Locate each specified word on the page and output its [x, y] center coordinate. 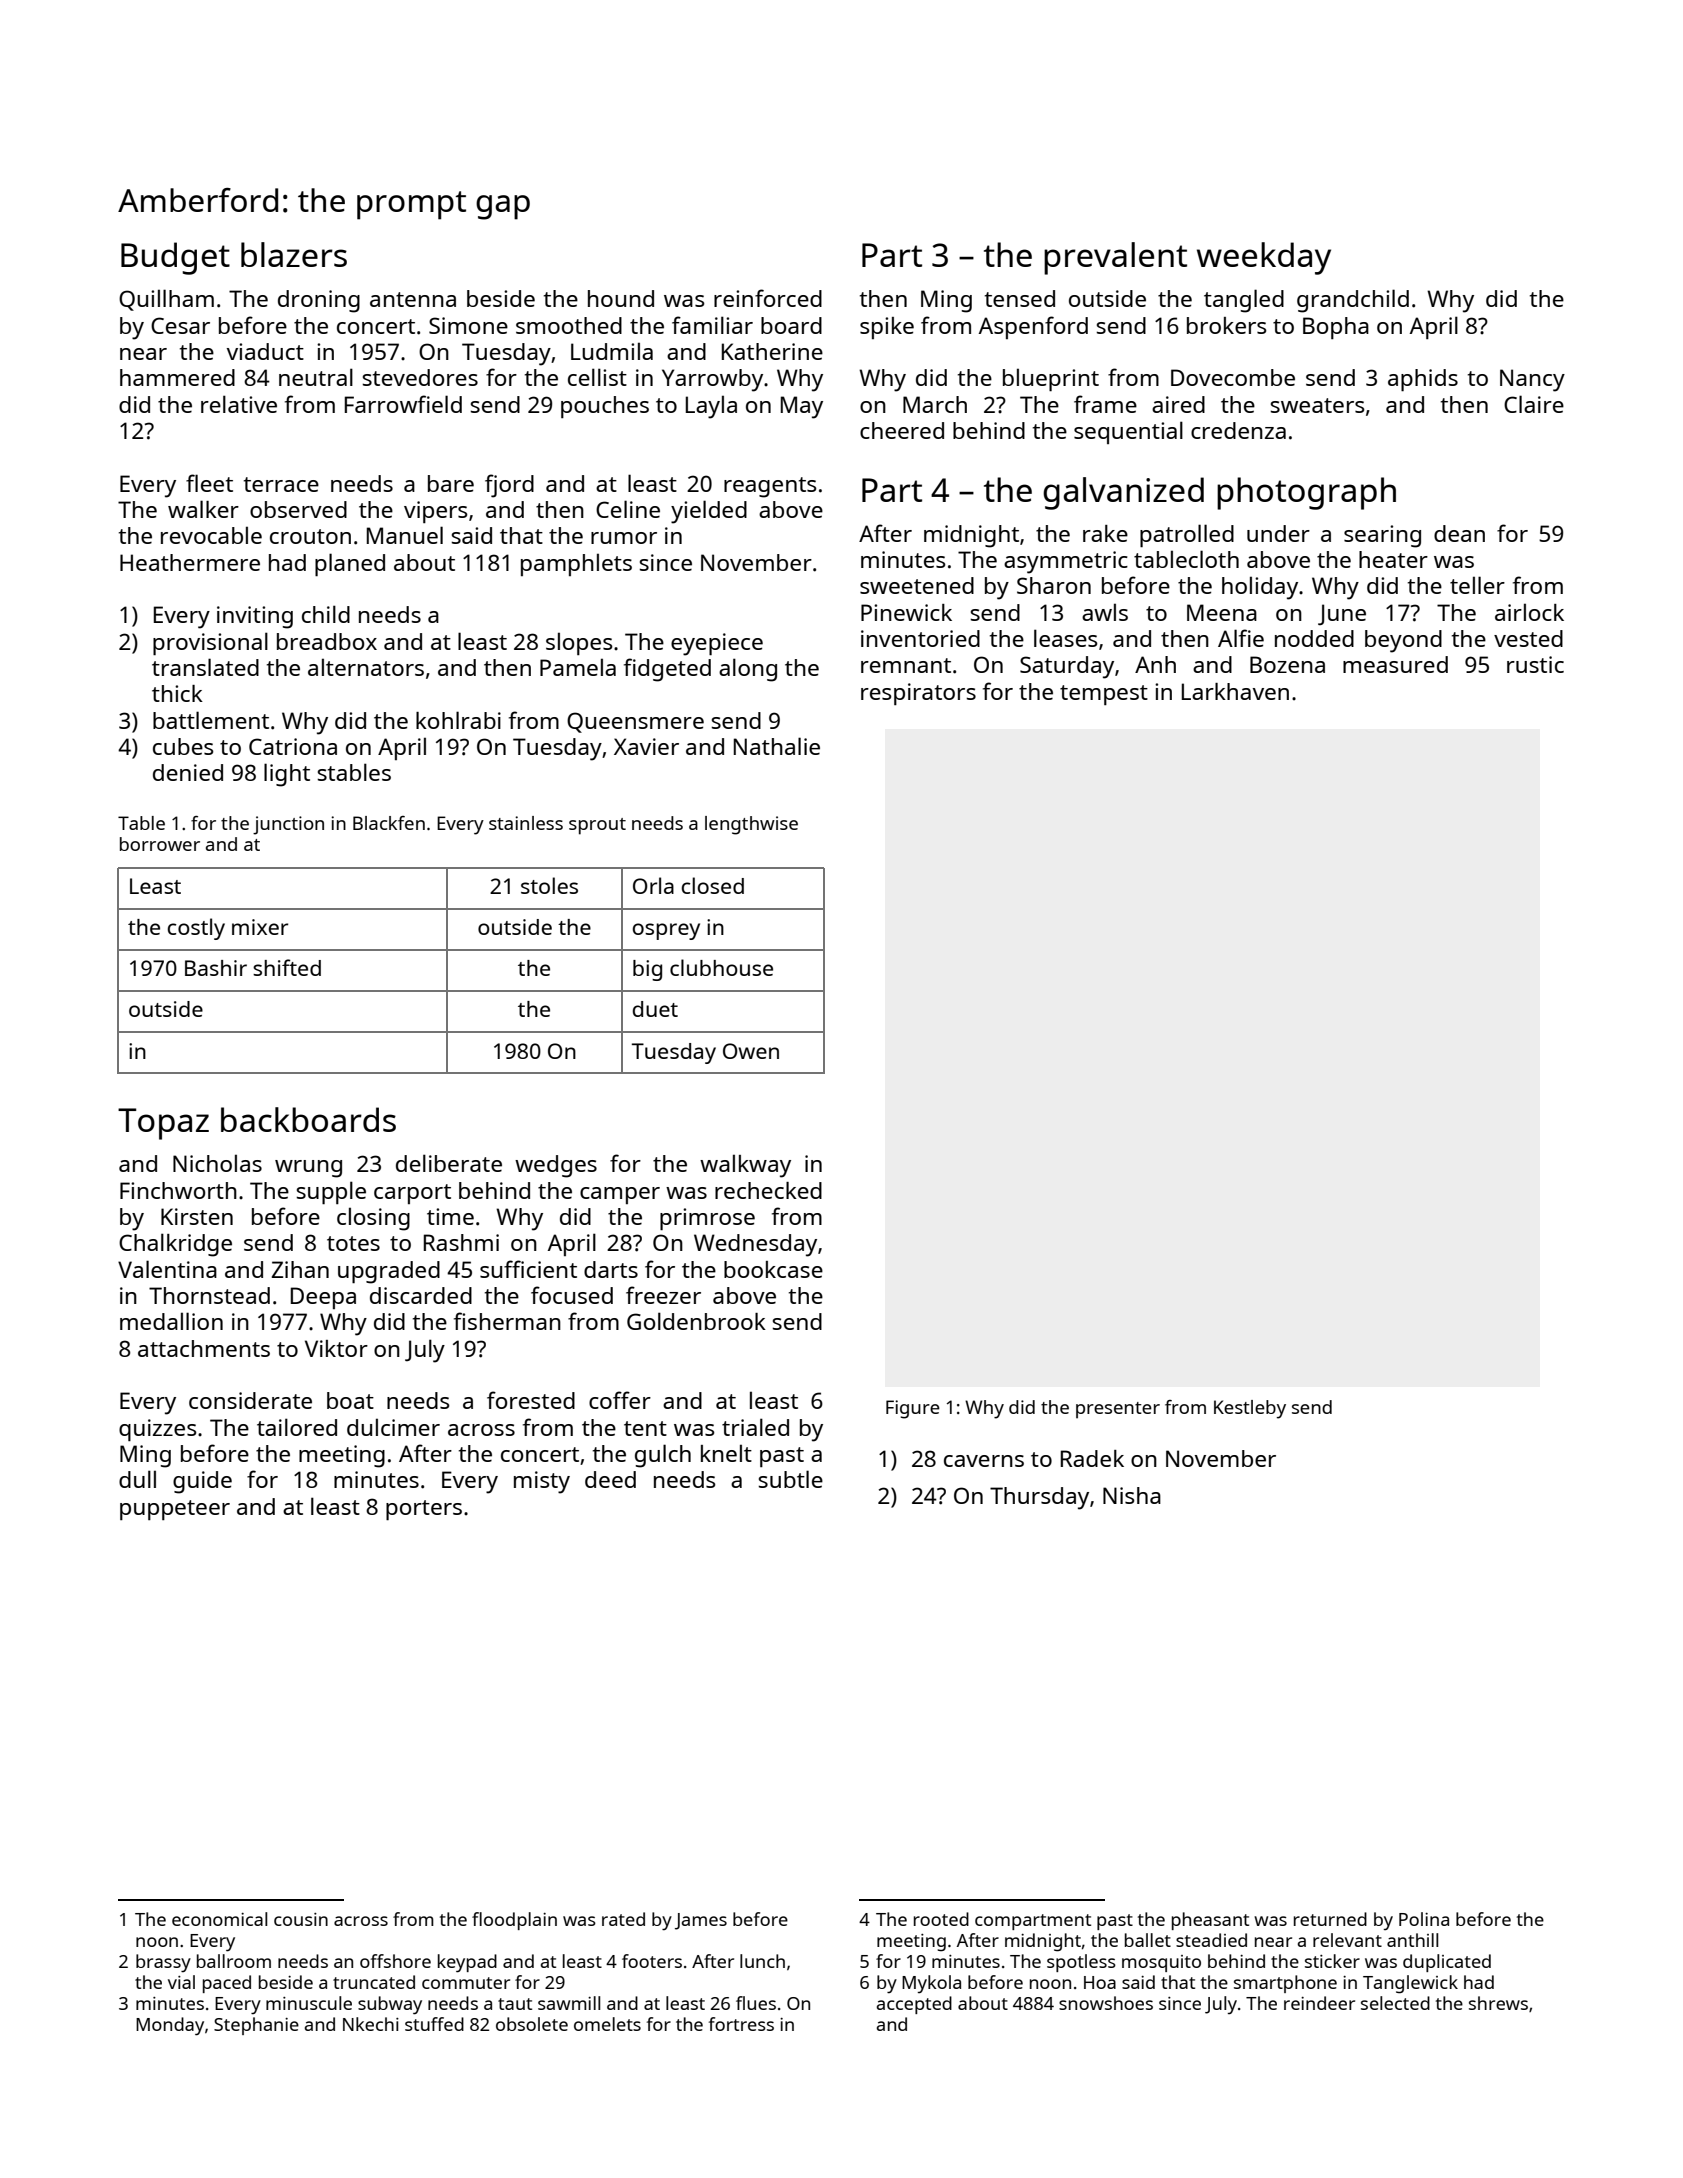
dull [137, 1479]
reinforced [768, 298]
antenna [413, 299]
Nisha [1132, 1495]
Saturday [1067, 667]
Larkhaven [1235, 691]
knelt [726, 1453]
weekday [1264, 258]
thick [177, 693]
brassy [163, 1963]
